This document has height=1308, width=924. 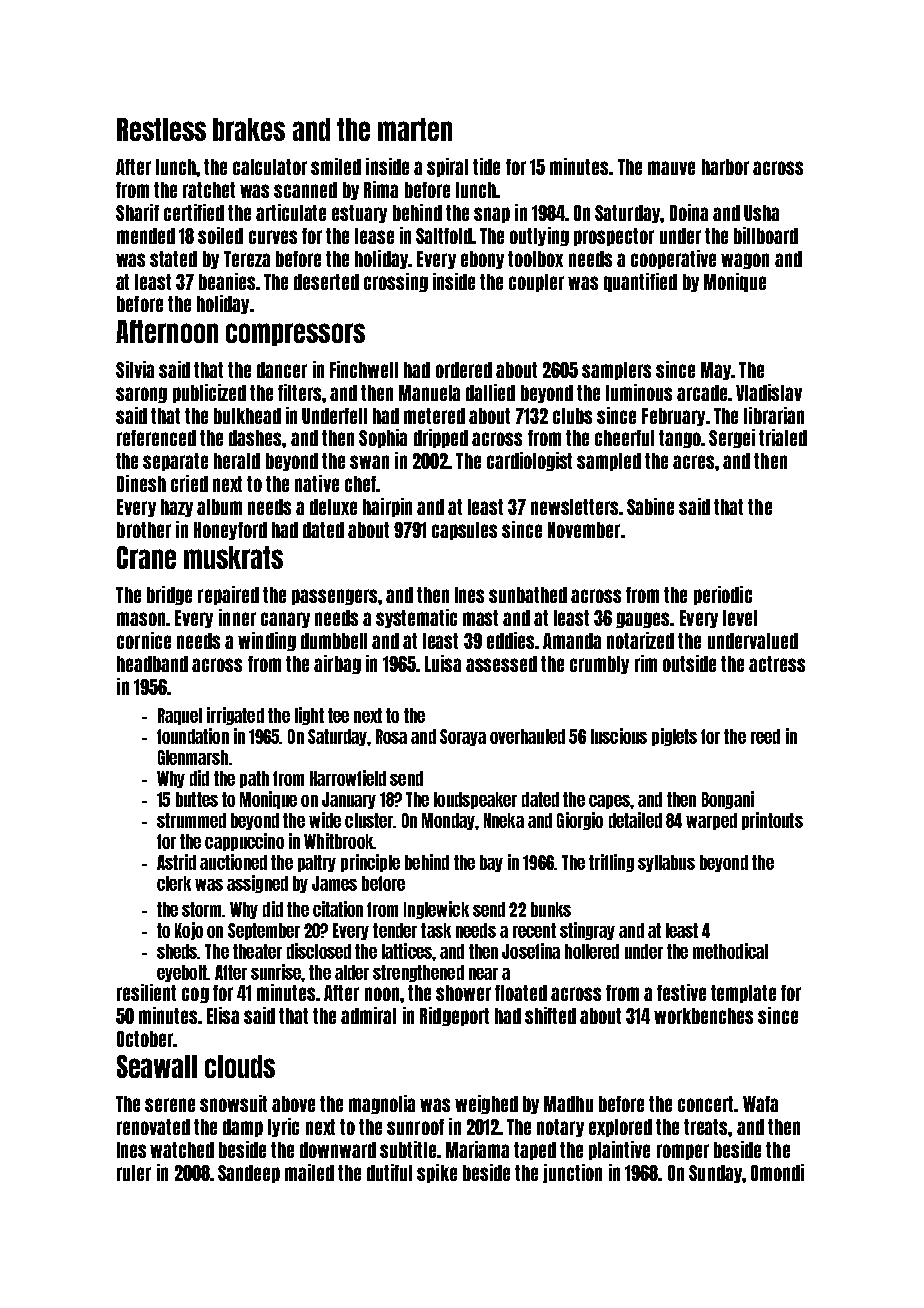 What do you see at coordinates (291, 212) in the document?
I see `articulate` at bounding box center [291, 212].
